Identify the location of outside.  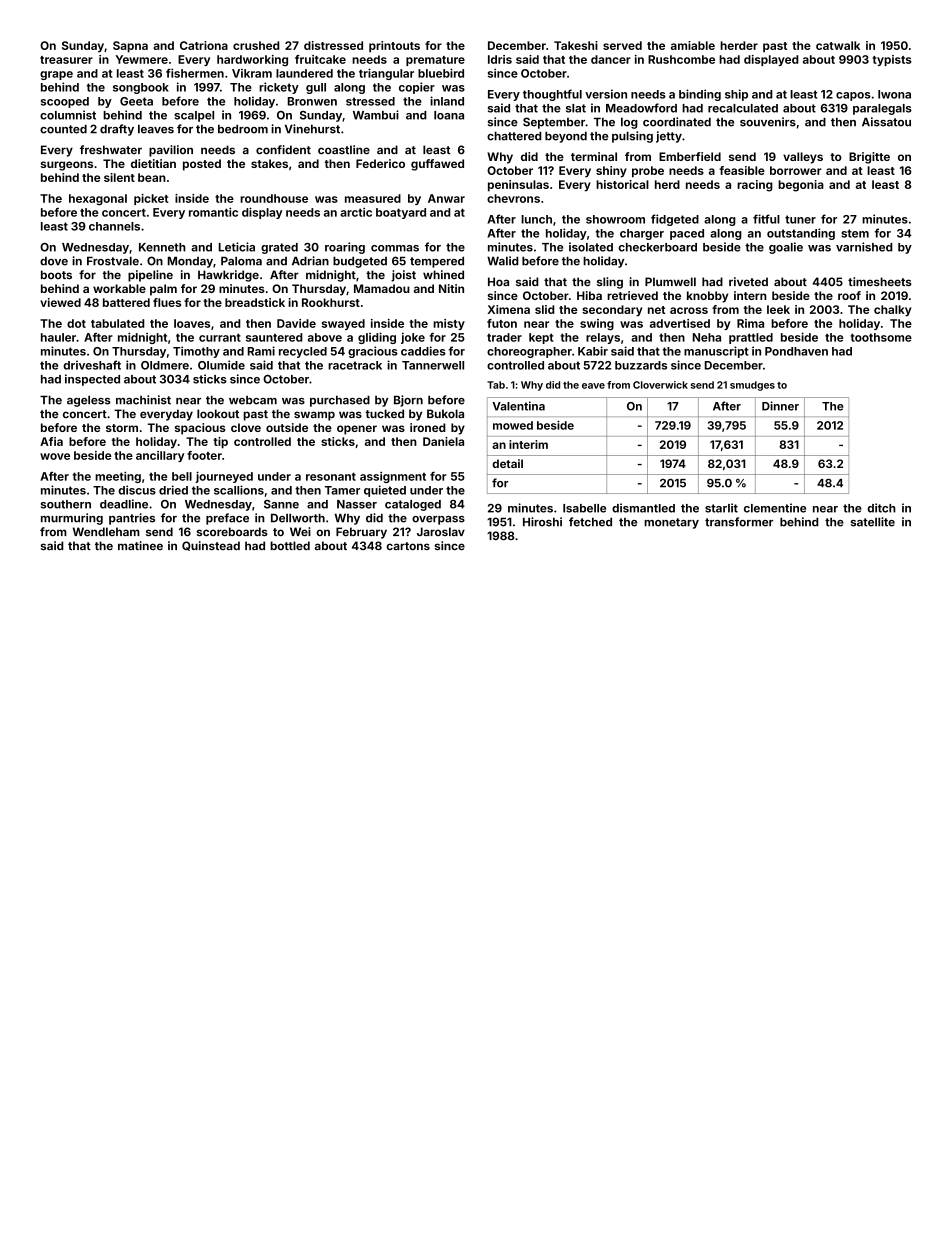
(287, 427).
